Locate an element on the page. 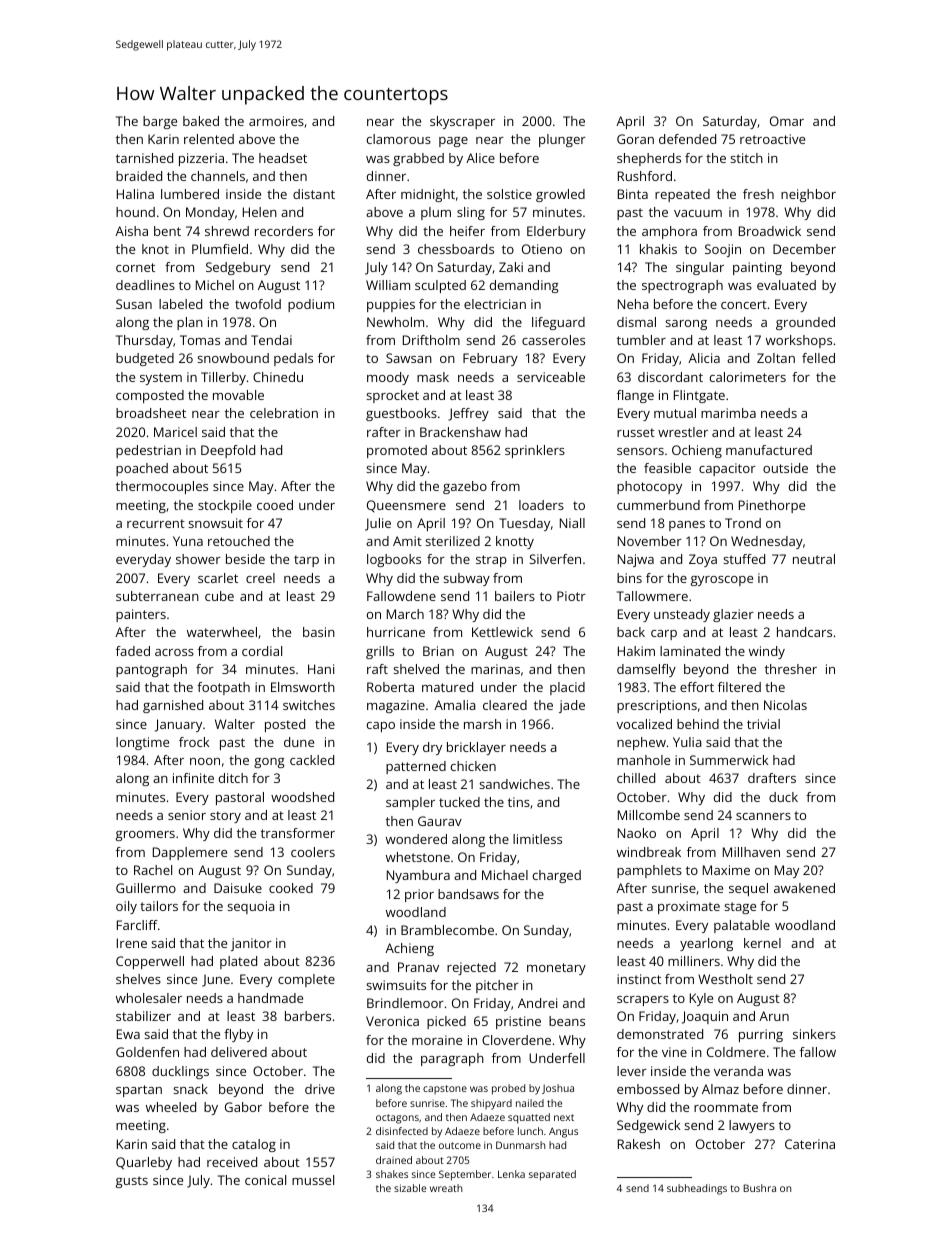  received is located at coordinates (232, 1162).
